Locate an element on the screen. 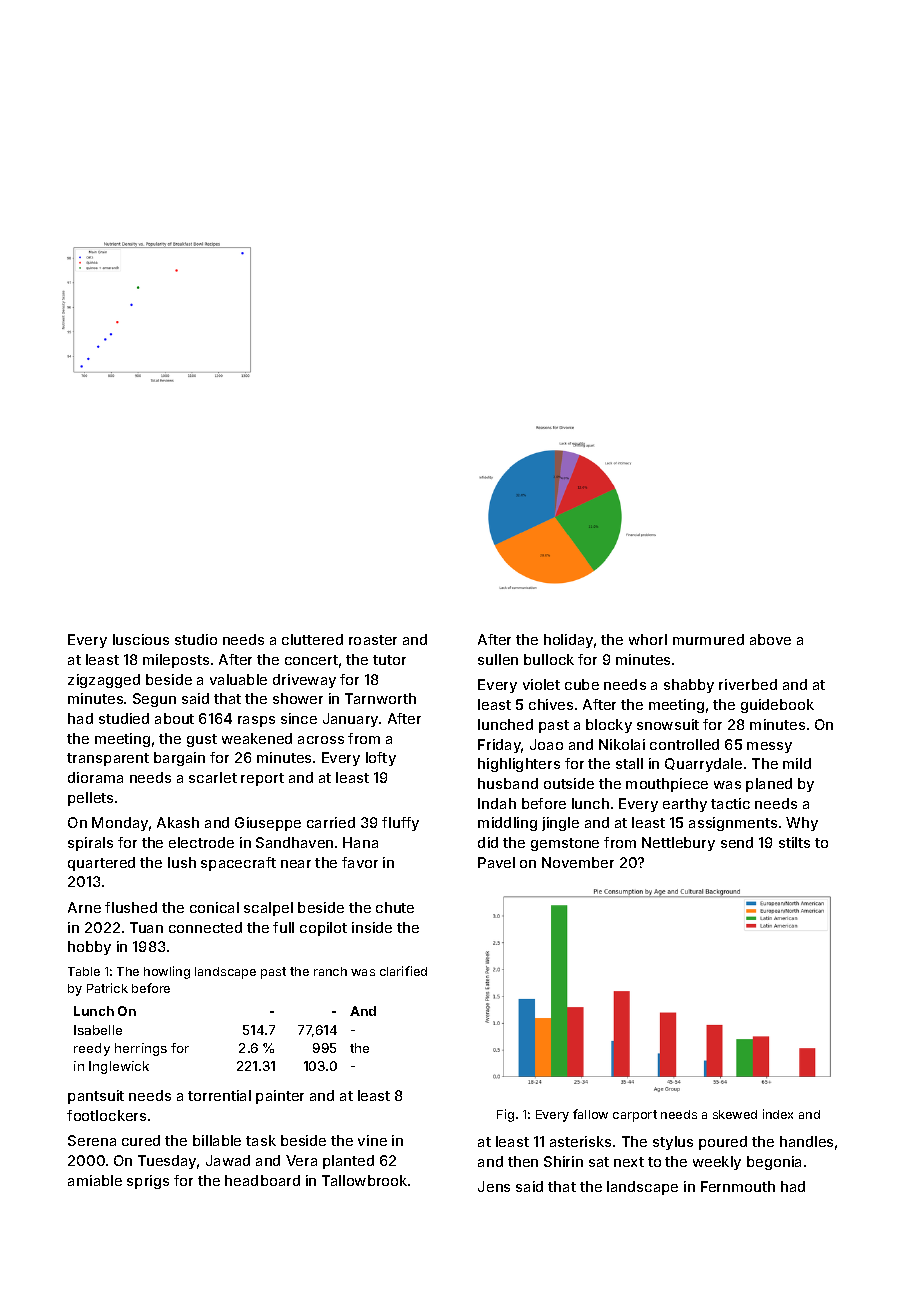 Image resolution: width=908 pixels, height=1316 pixels. luscious is located at coordinates (141, 639).
